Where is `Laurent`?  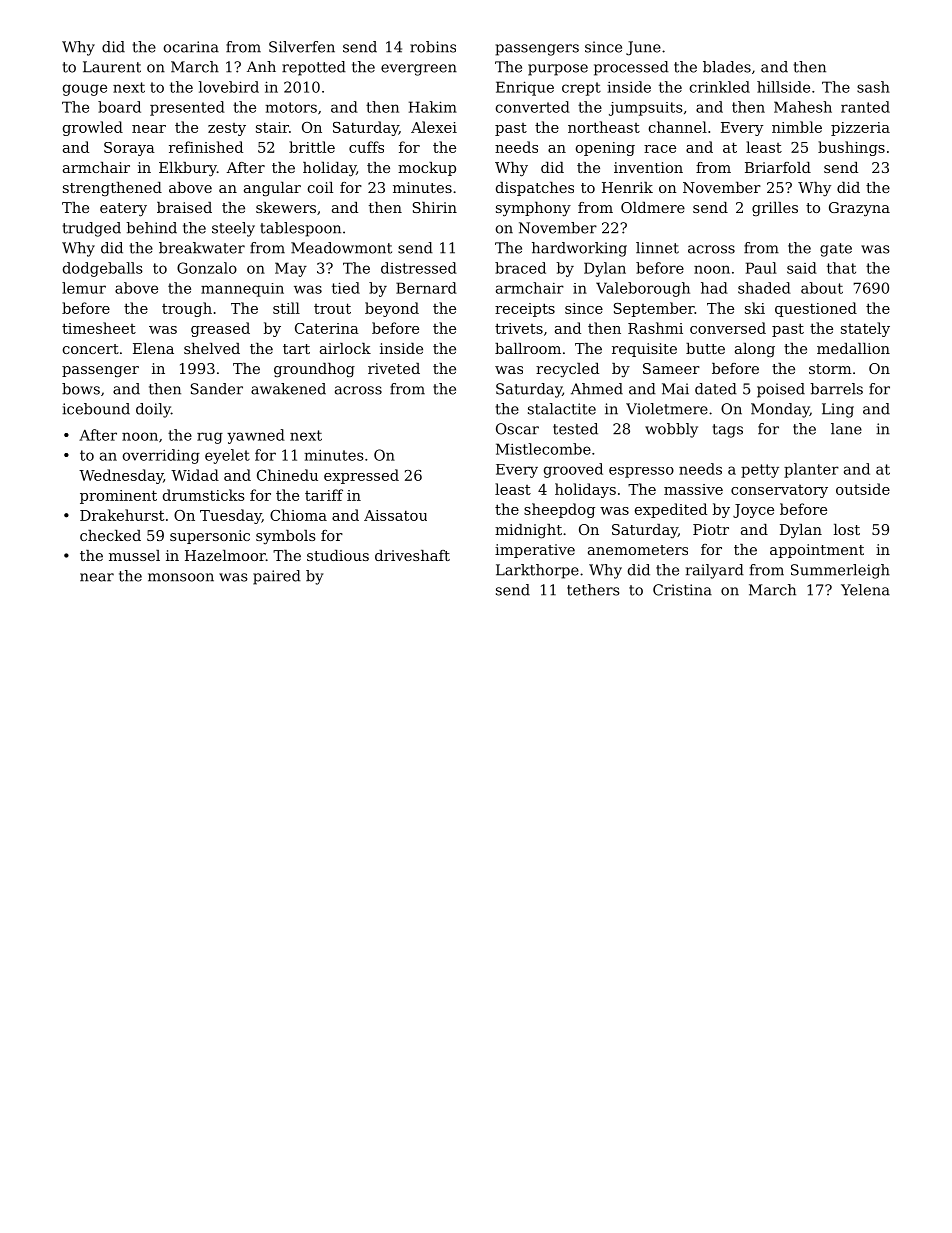
Laurent is located at coordinates (112, 67).
